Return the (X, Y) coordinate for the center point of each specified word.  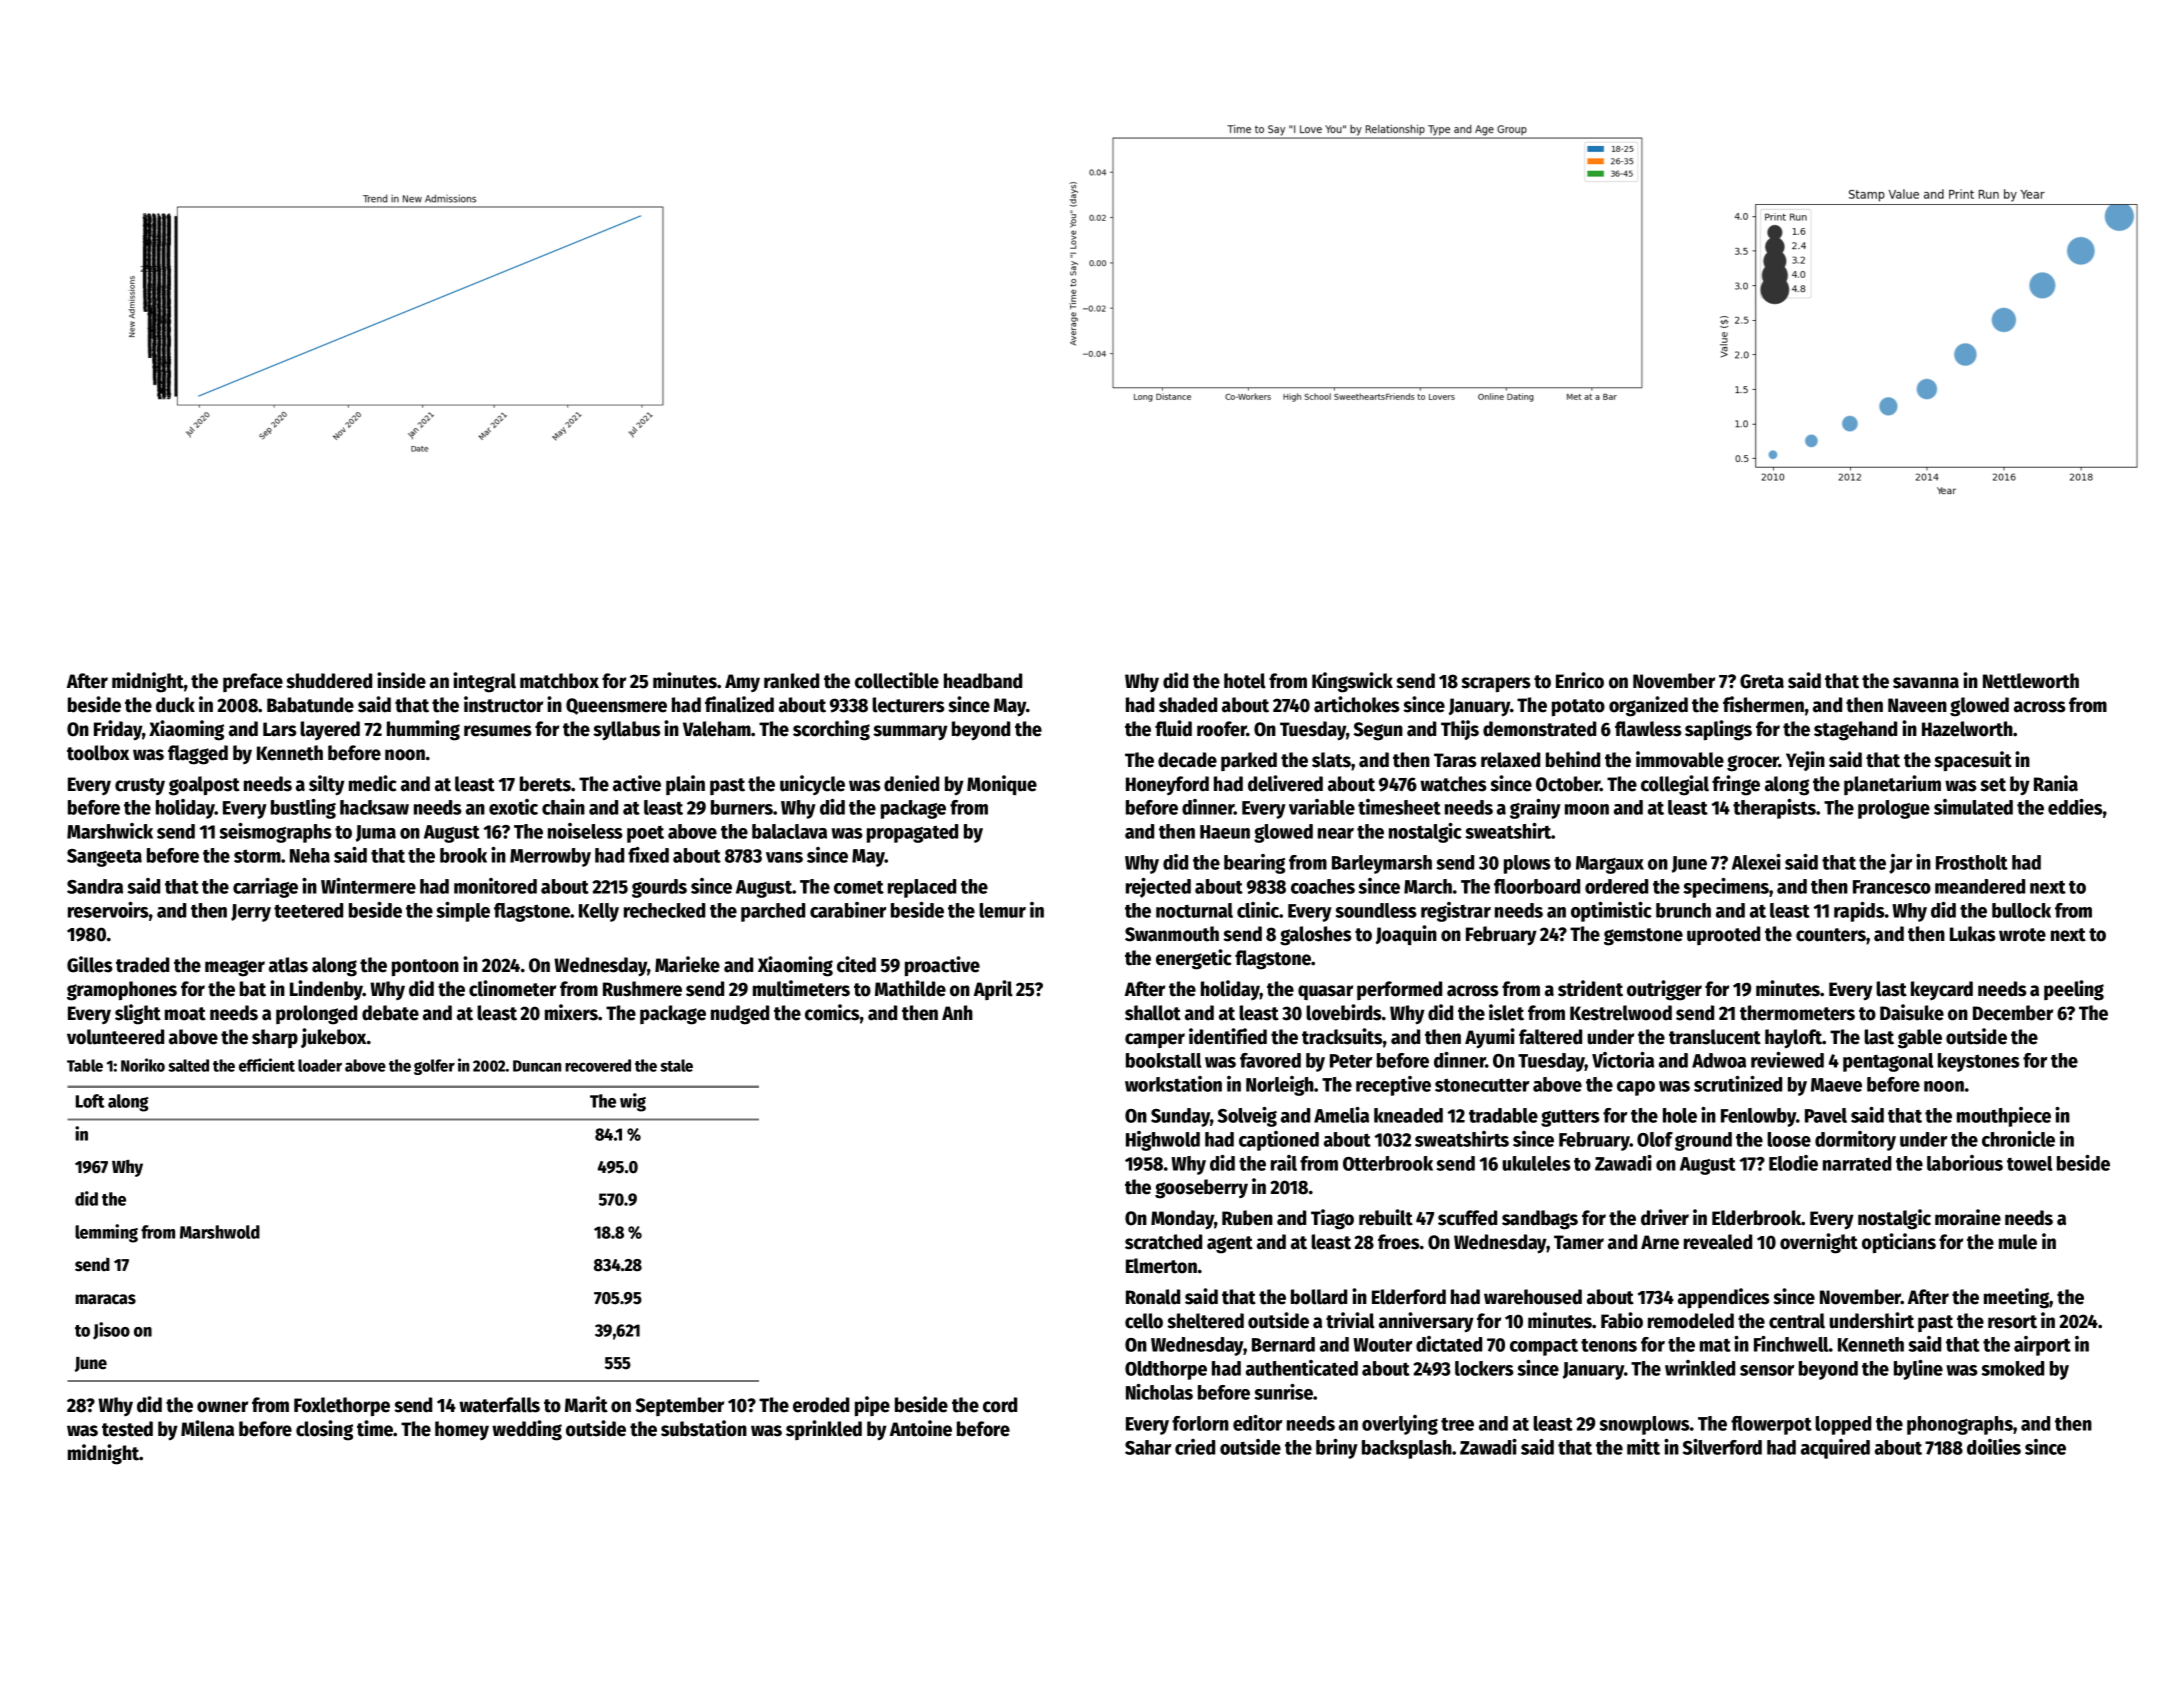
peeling (2074, 990)
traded (142, 965)
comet (859, 887)
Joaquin (1406, 935)
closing (324, 1430)
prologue (1894, 809)
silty (327, 785)
